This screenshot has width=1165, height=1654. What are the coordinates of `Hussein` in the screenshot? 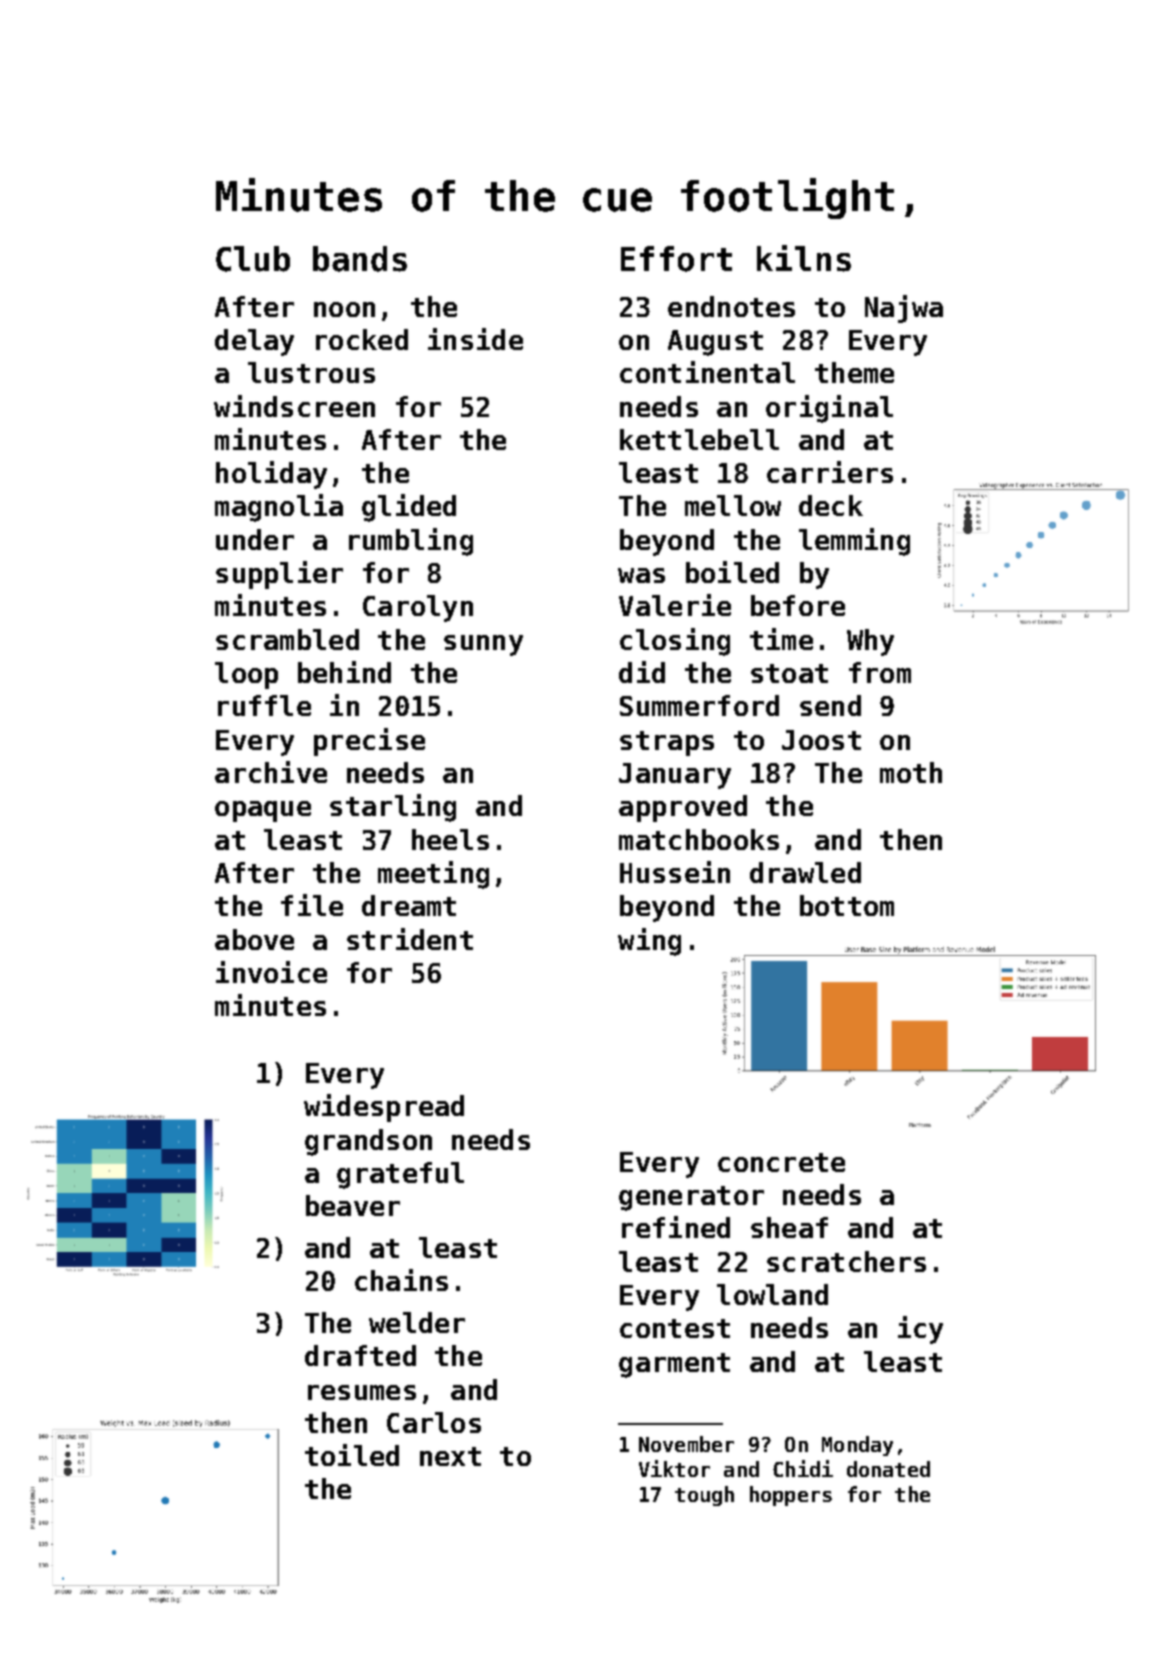 It's located at (675, 872).
